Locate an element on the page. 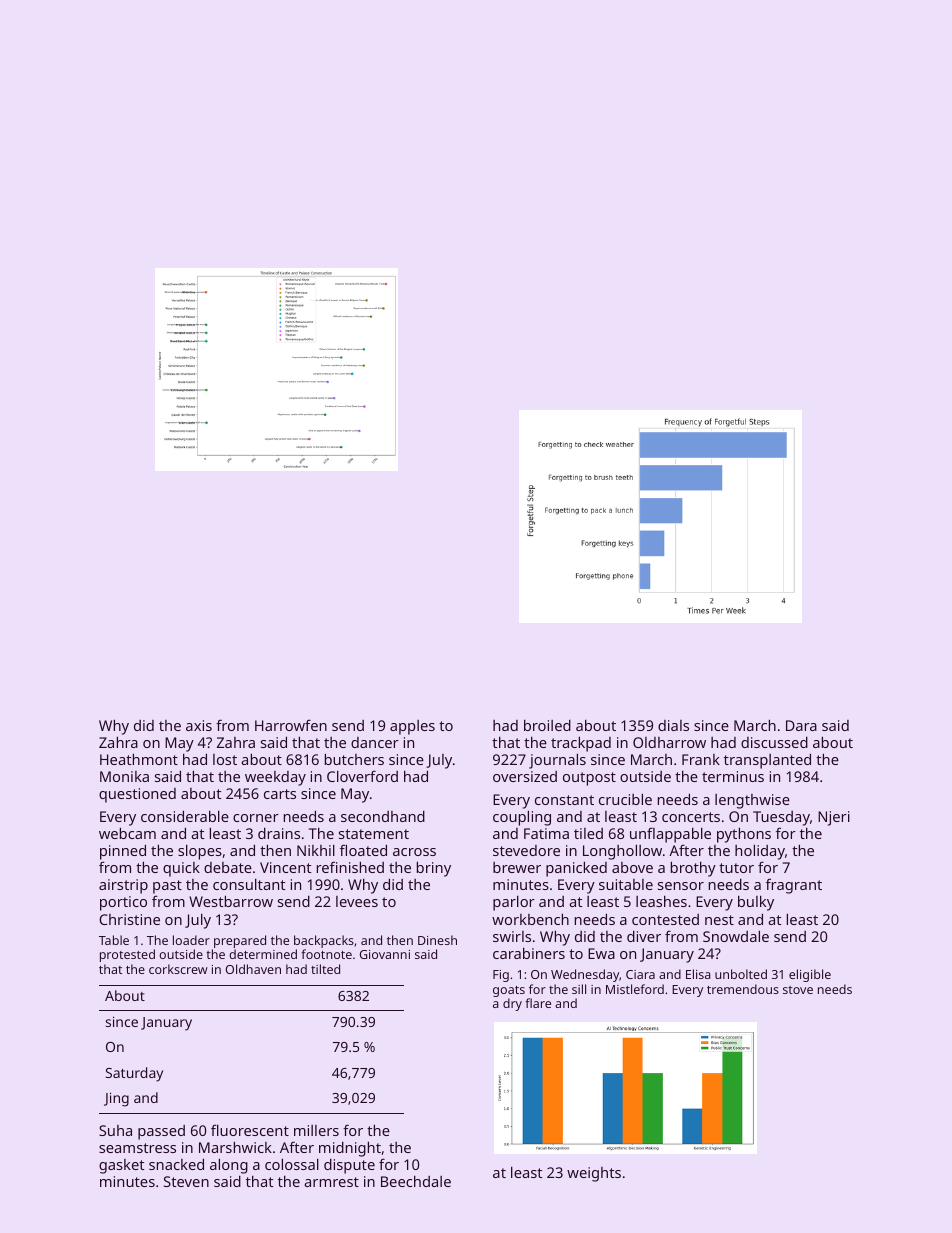 This document has width=952, height=1233. levees is located at coordinates (357, 901).
